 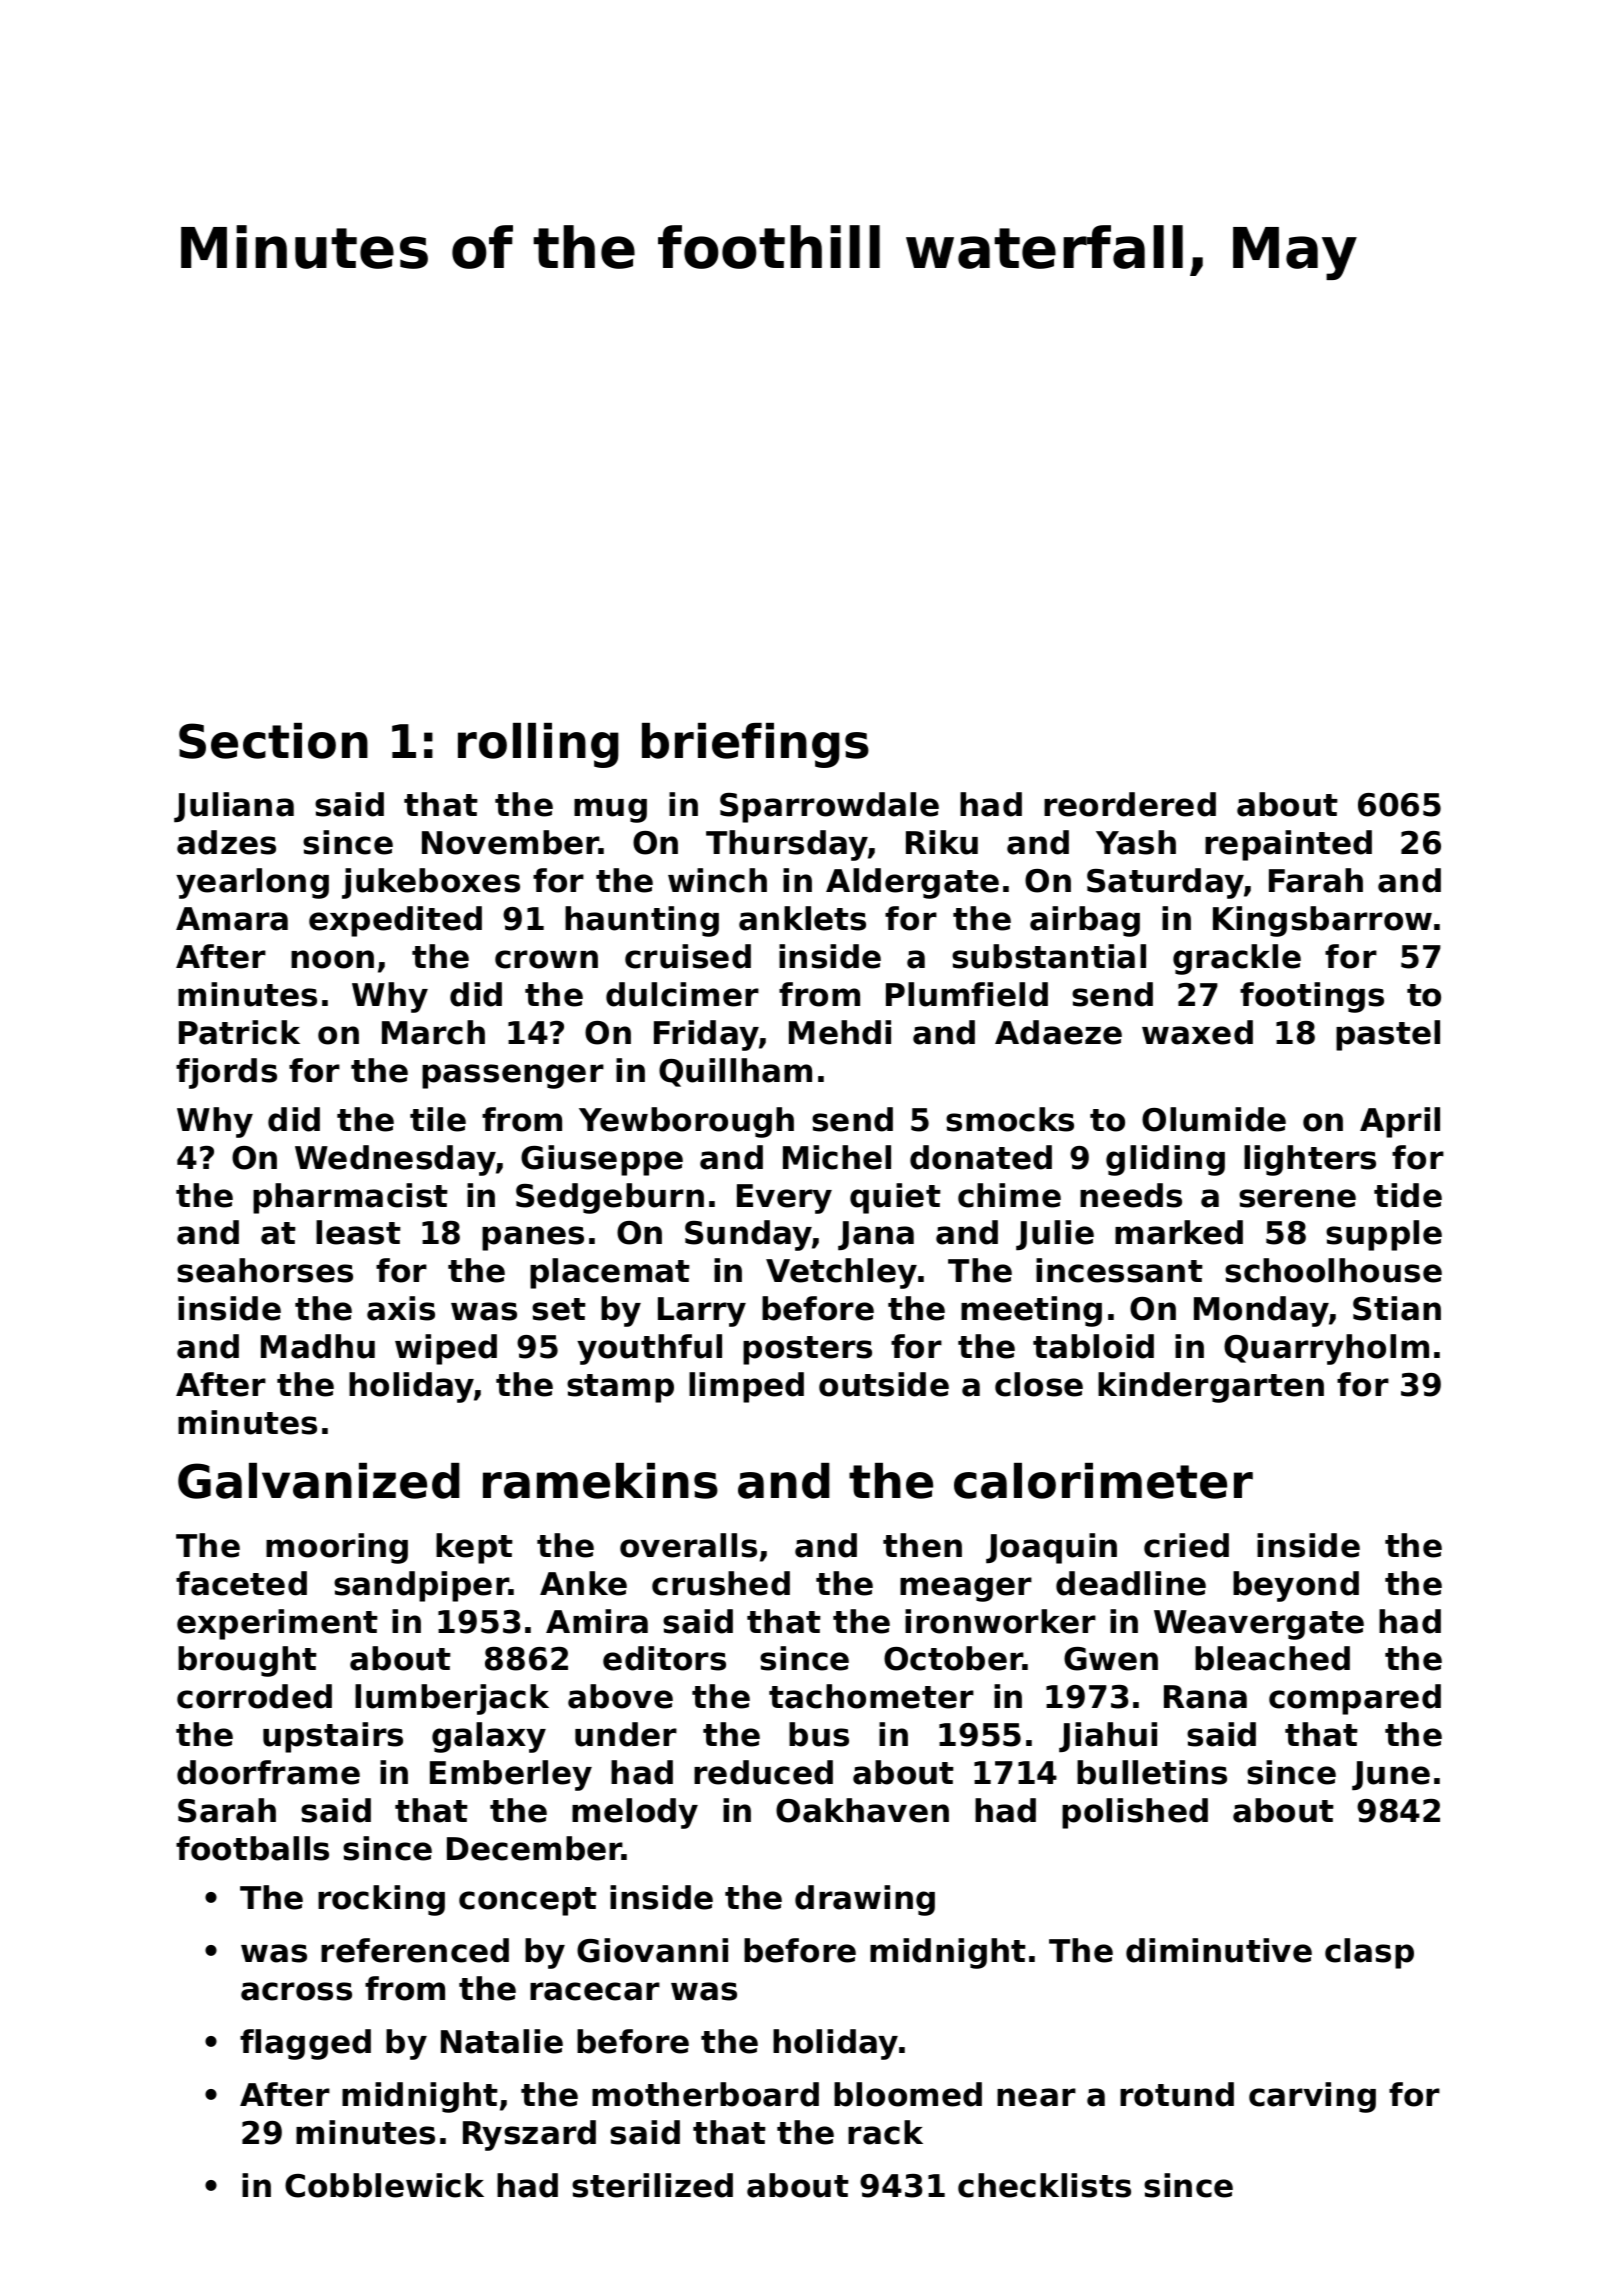 What do you see at coordinates (837, 1157) in the image?
I see `Michel` at bounding box center [837, 1157].
